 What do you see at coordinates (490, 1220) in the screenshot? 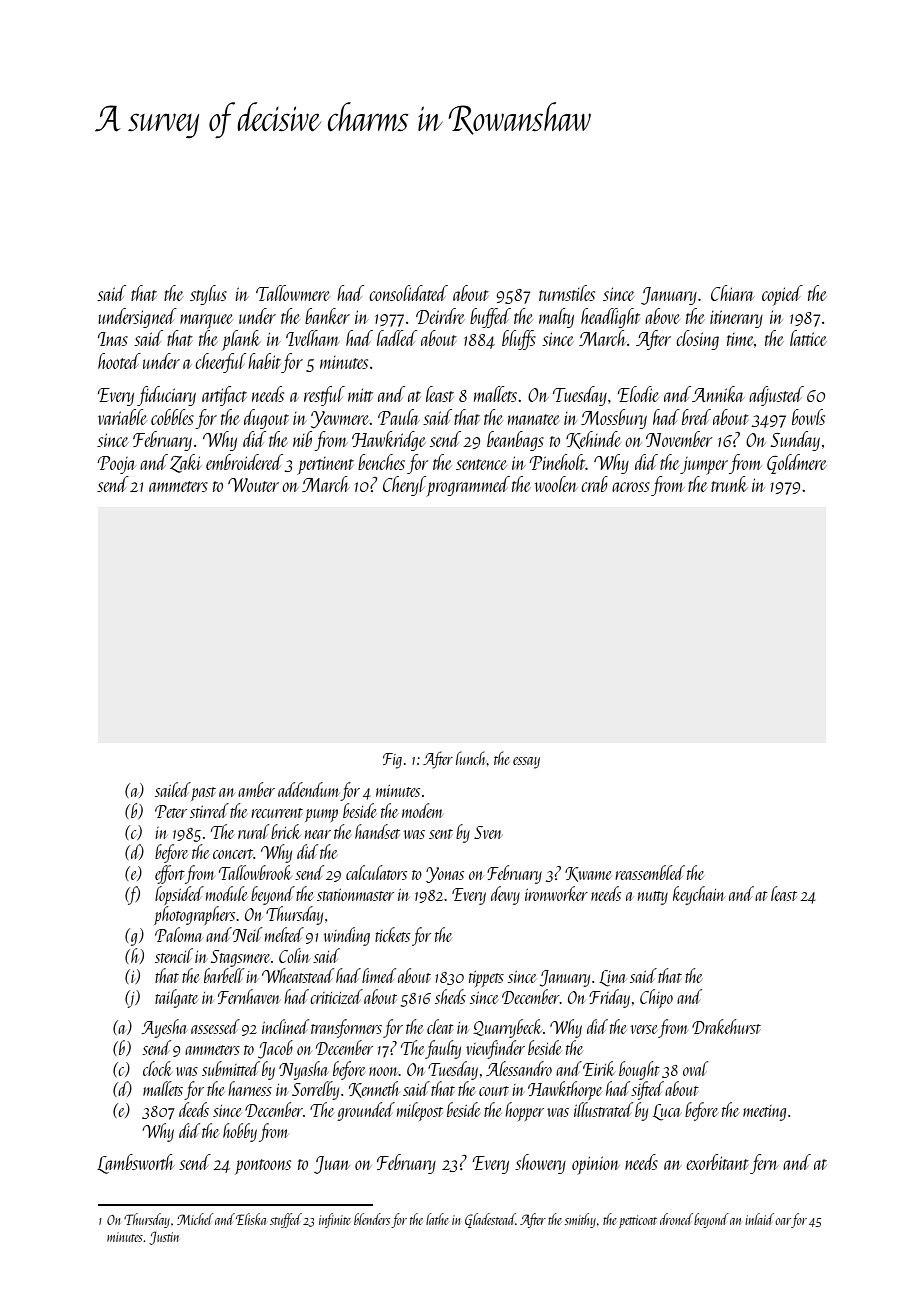
I see `Gladestead` at bounding box center [490, 1220].
